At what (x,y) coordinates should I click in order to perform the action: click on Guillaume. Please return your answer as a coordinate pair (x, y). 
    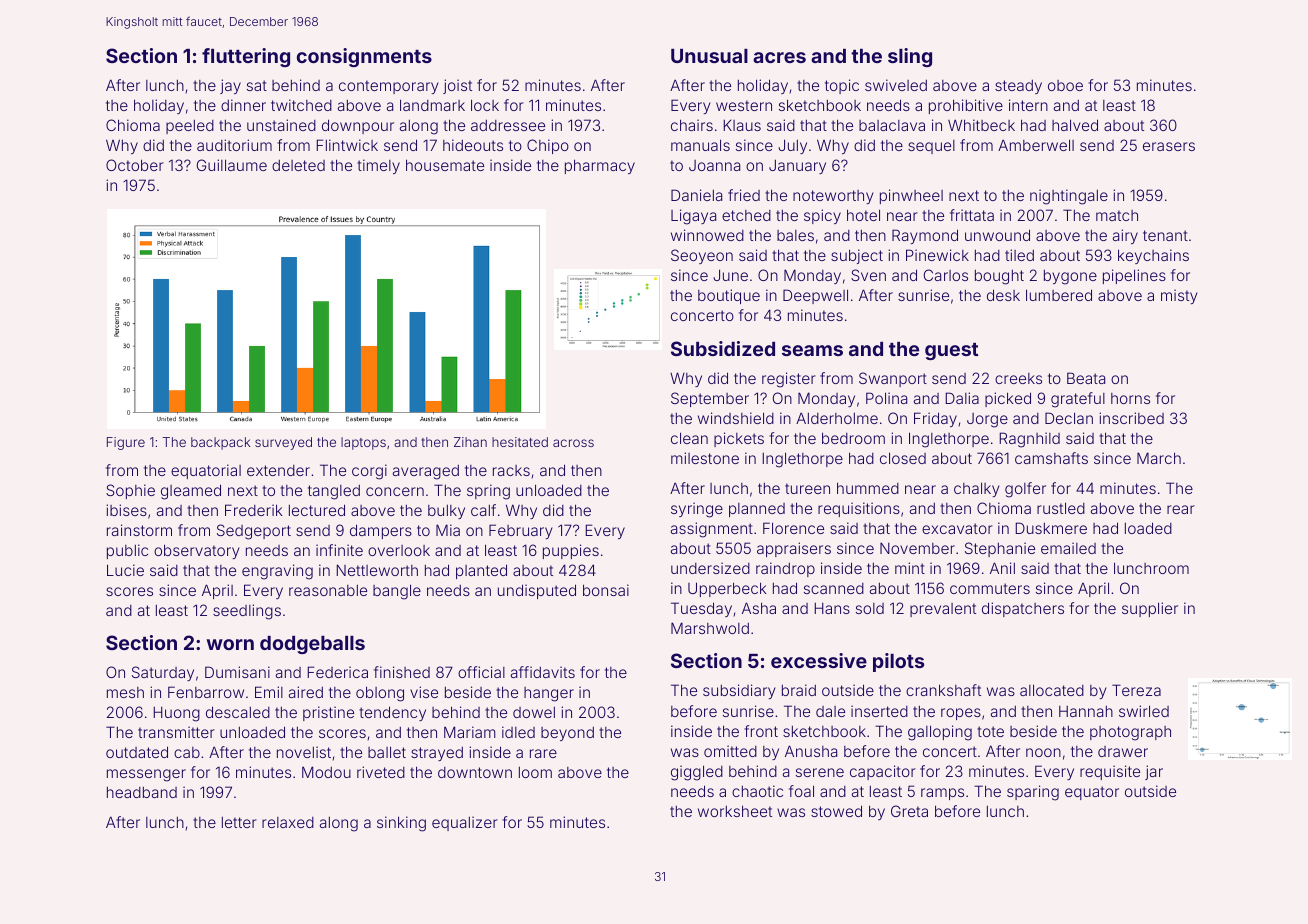
    Looking at the image, I should click on (232, 165).
